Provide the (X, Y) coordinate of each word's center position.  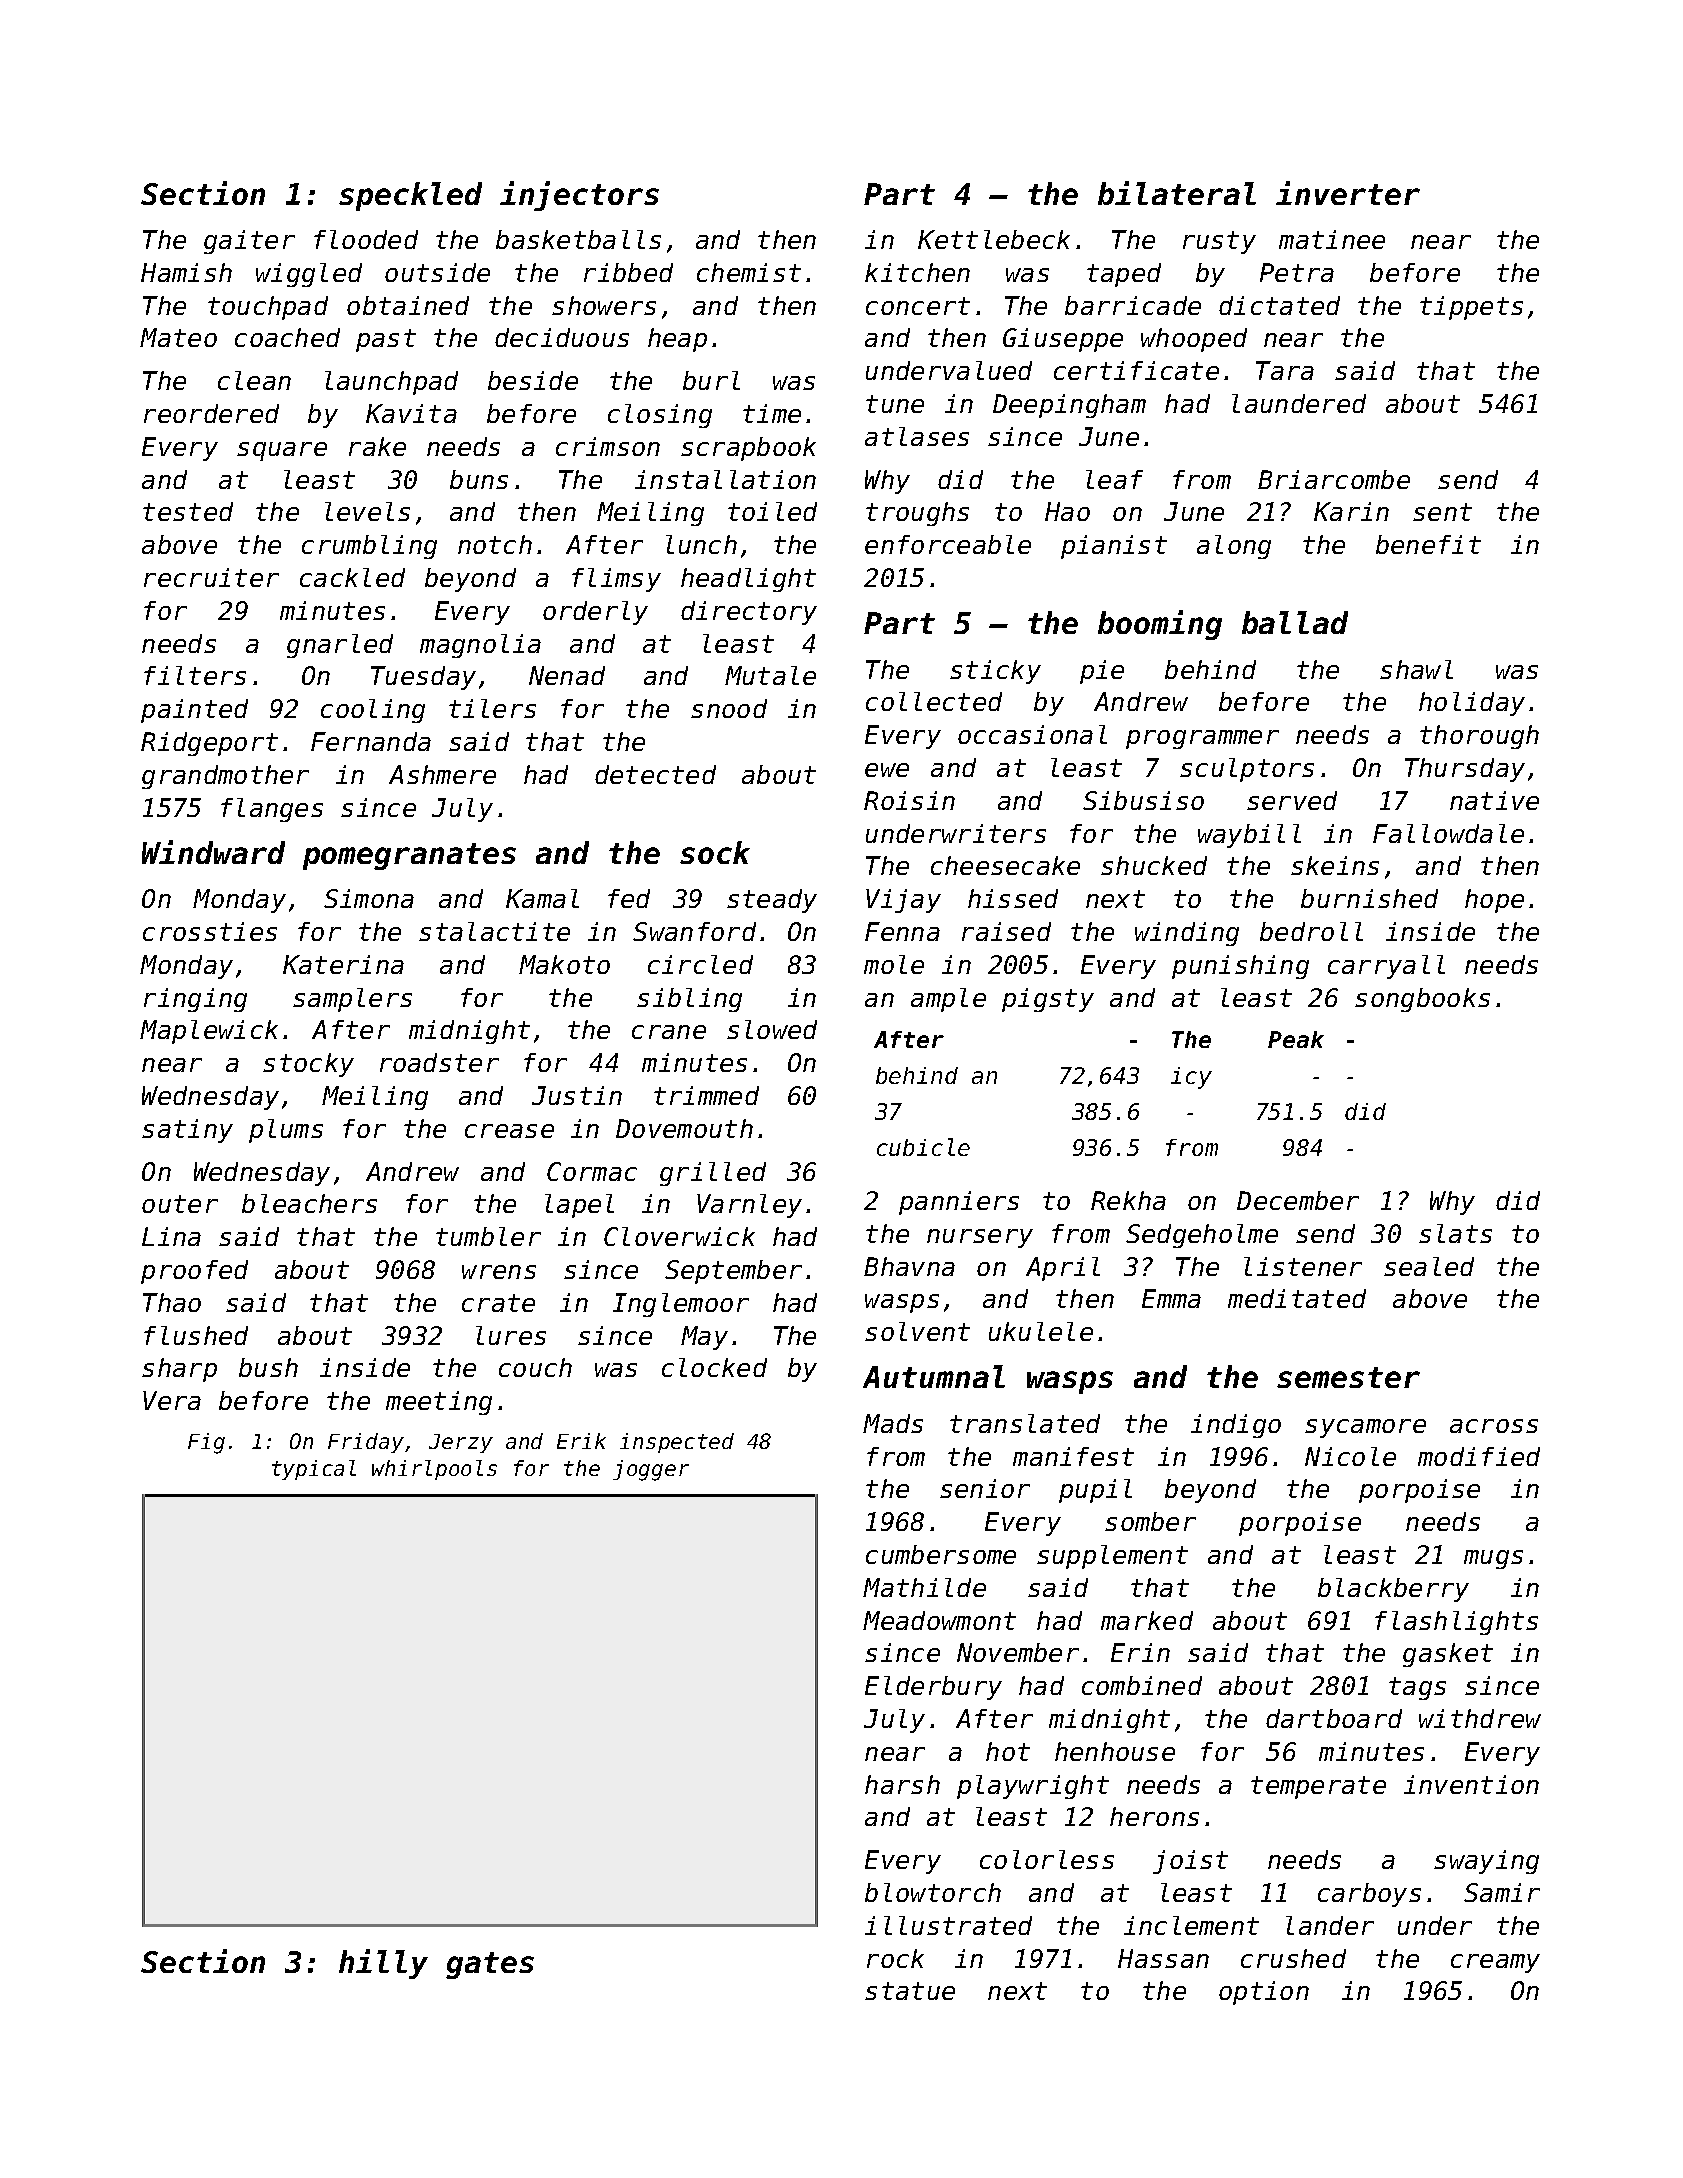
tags (1417, 1688)
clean (254, 380)
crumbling (369, 547)
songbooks (1422, 1000)
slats (1455, 1233)
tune (895, 404)
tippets (1471, 308)
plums (286, 1131)
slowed (772, 1029)
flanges (272, 810)
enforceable (948, 544)
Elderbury (933, 1688)
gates (490, 1965)
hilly (383, 1964)
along (1234, 547)
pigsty (1048, 1000)
